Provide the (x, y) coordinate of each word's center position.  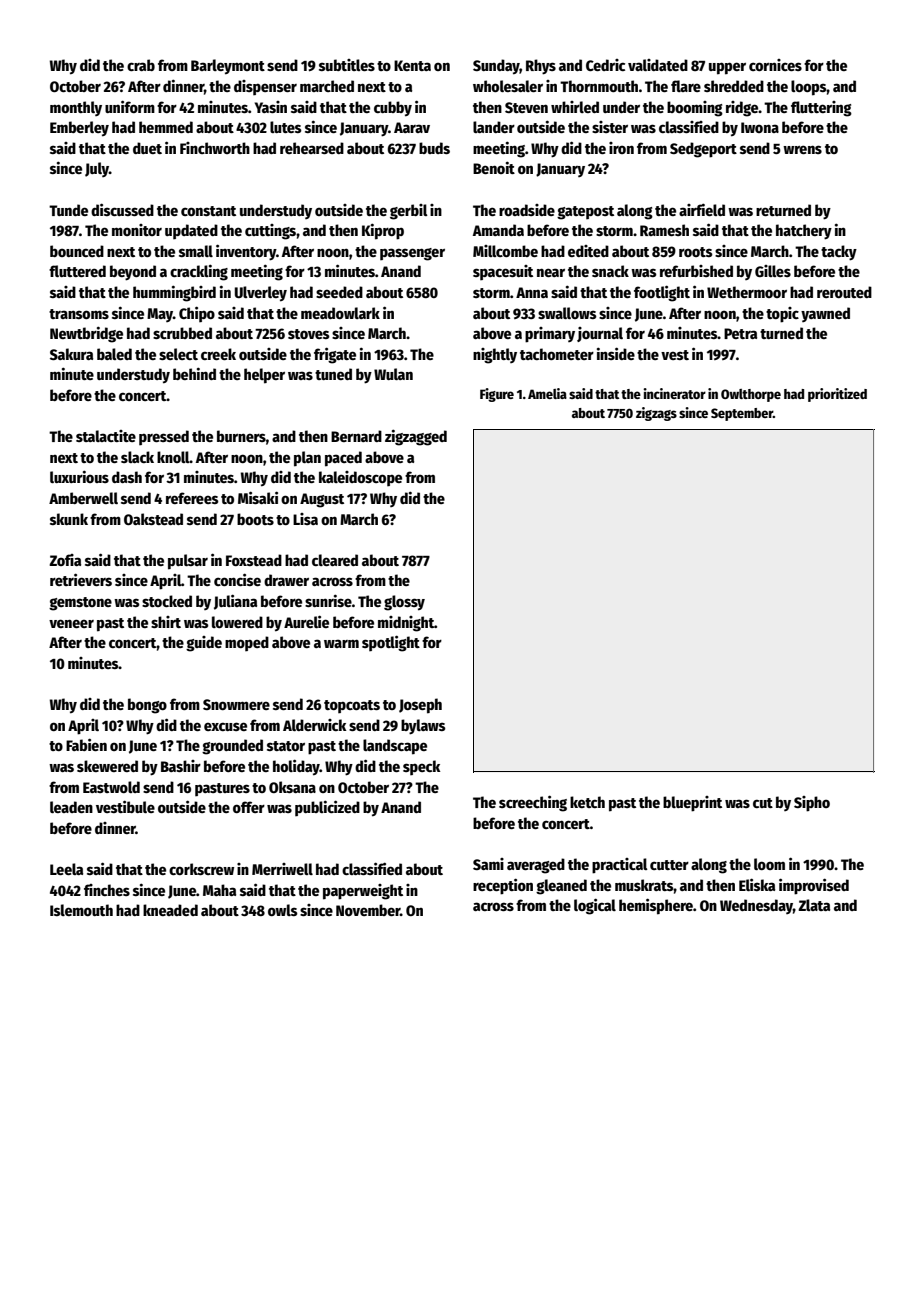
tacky (839, 253)
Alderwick (314, 725)
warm (341, 643)
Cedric (605, 65)
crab (141, 65)
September (742, 414)
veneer (71, 623)
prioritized (837, 395)
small (196, 251)
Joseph (420, 706)
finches (107, 890)
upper (727, 68)
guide (204, 644)
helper (264, 376)
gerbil (409, 212)
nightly (495, 356)
